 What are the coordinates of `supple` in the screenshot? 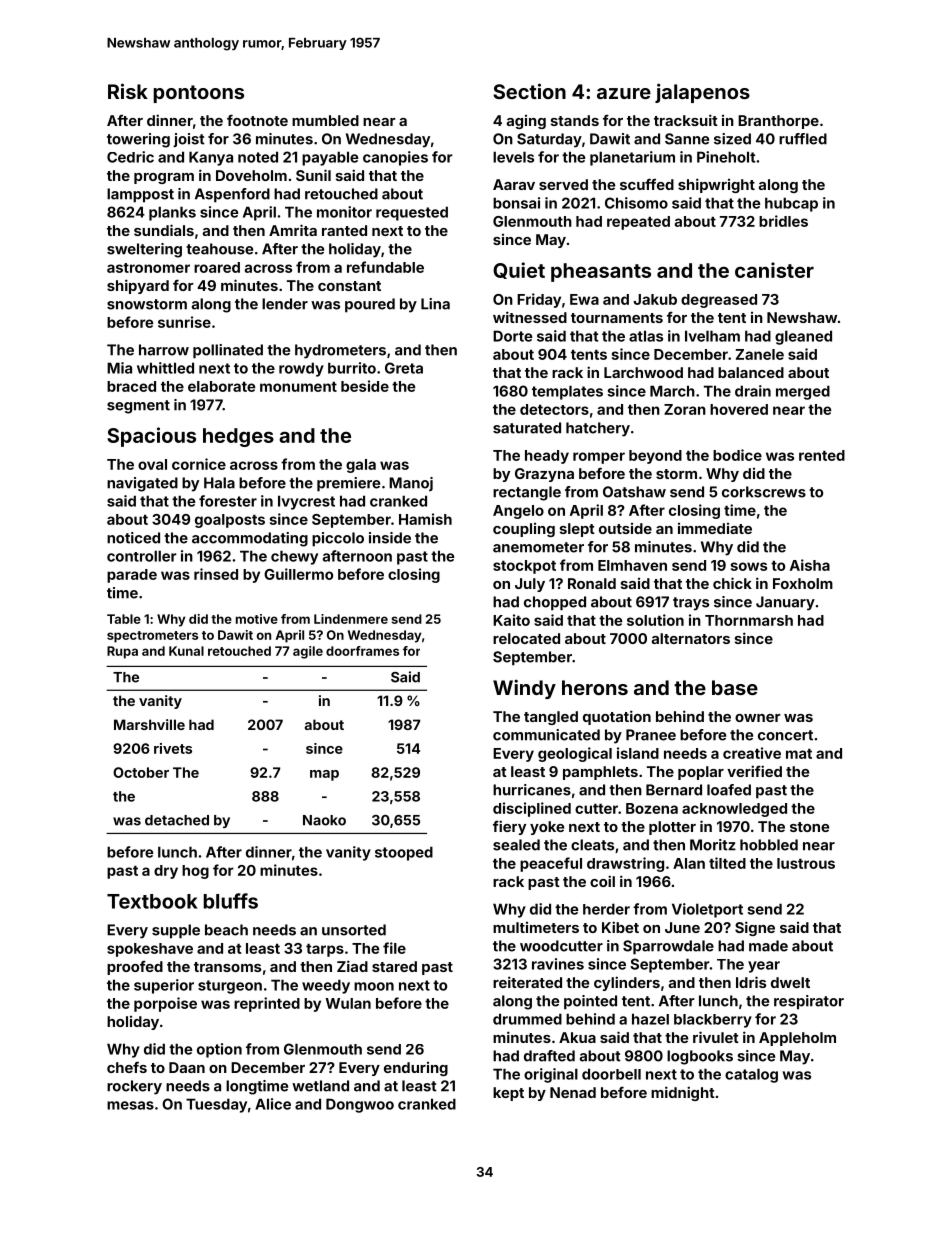 It's located at (176, 931).
